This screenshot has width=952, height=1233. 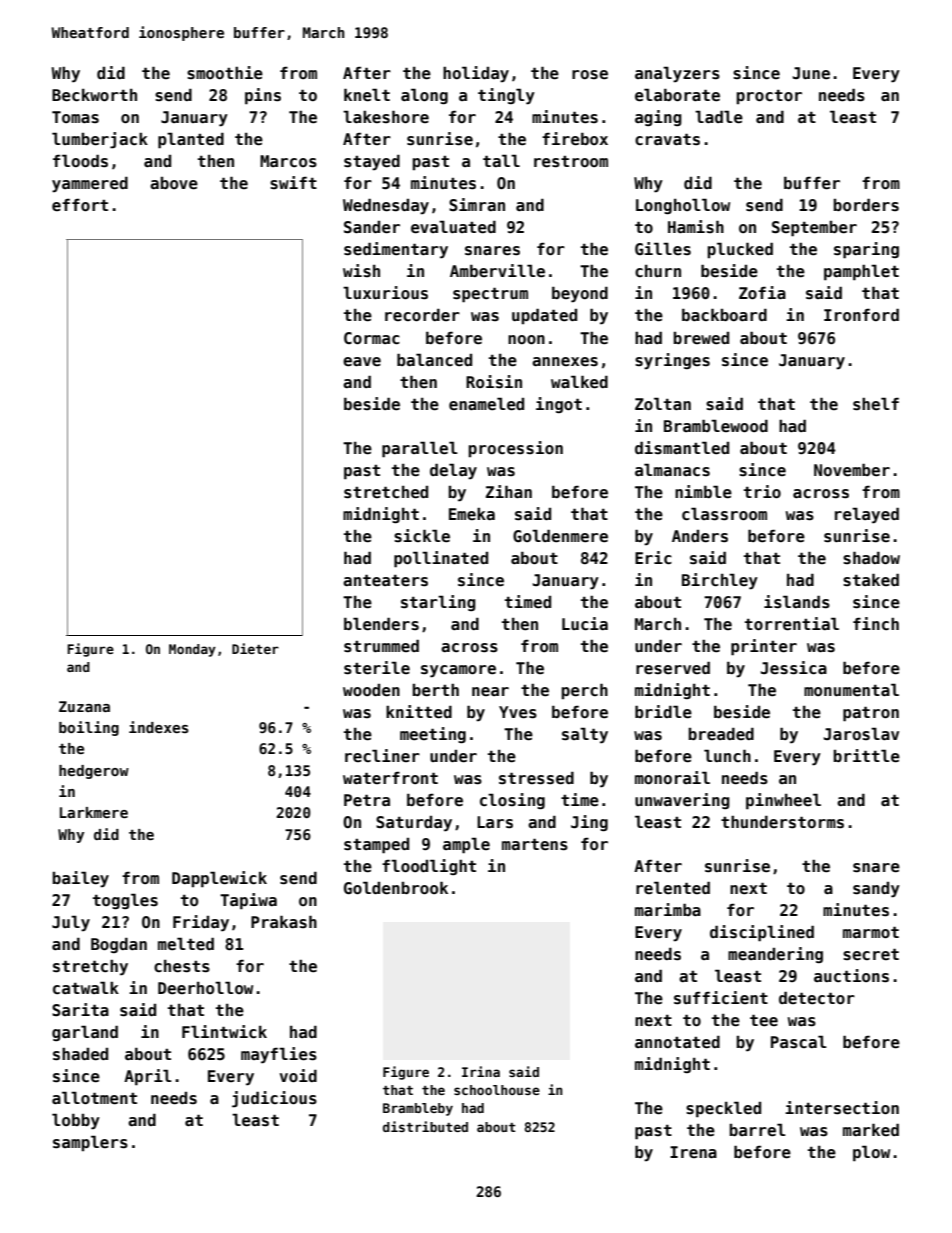 What do you see at coordinates (94, 95) in the screenshot?
I see `Beckworth` at bounding box center [94, 95].
